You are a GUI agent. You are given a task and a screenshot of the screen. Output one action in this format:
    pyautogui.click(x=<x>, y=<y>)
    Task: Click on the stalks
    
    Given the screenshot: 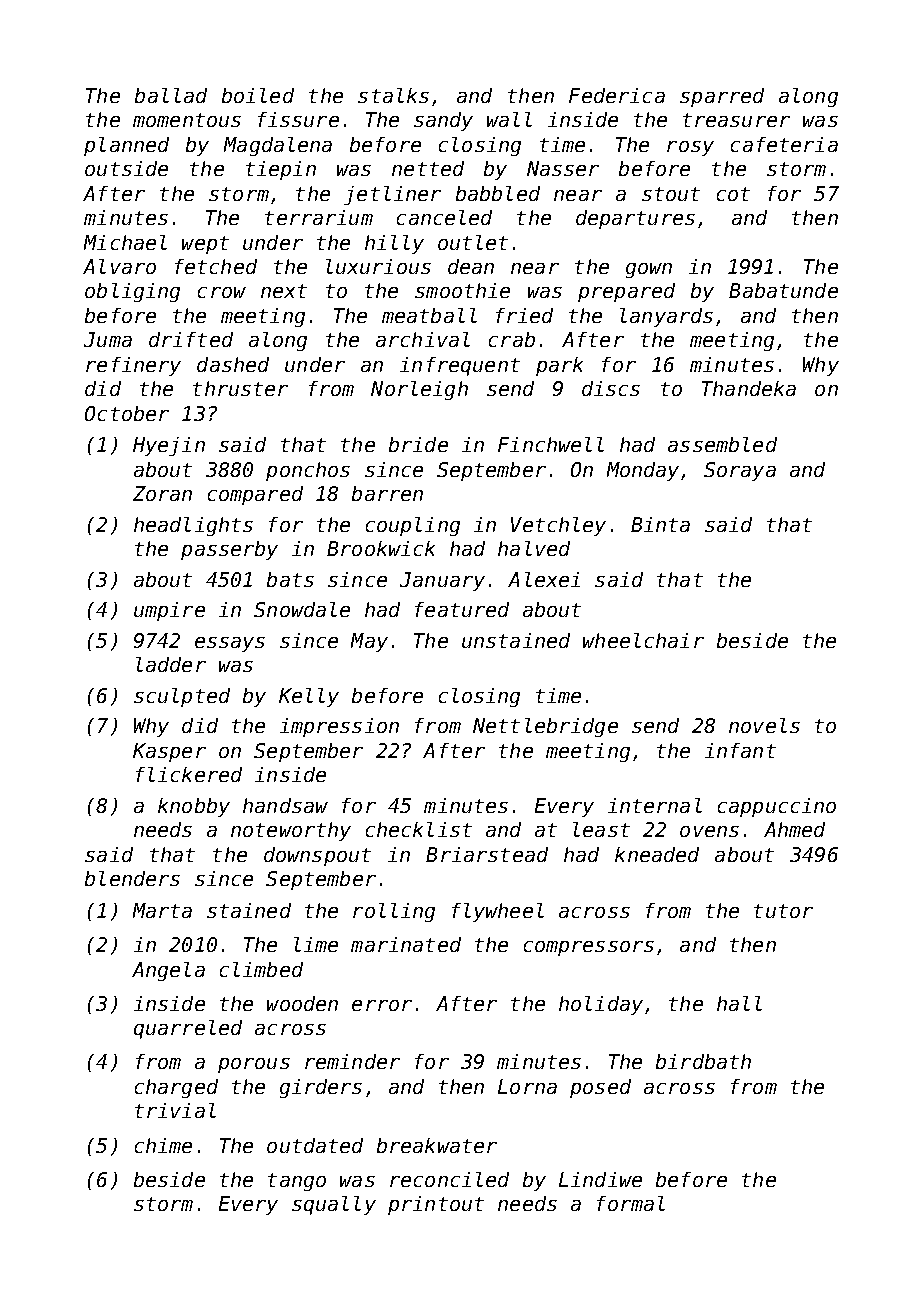 What is the action you would take?
    pyautogui.click(x=393, y=95)
